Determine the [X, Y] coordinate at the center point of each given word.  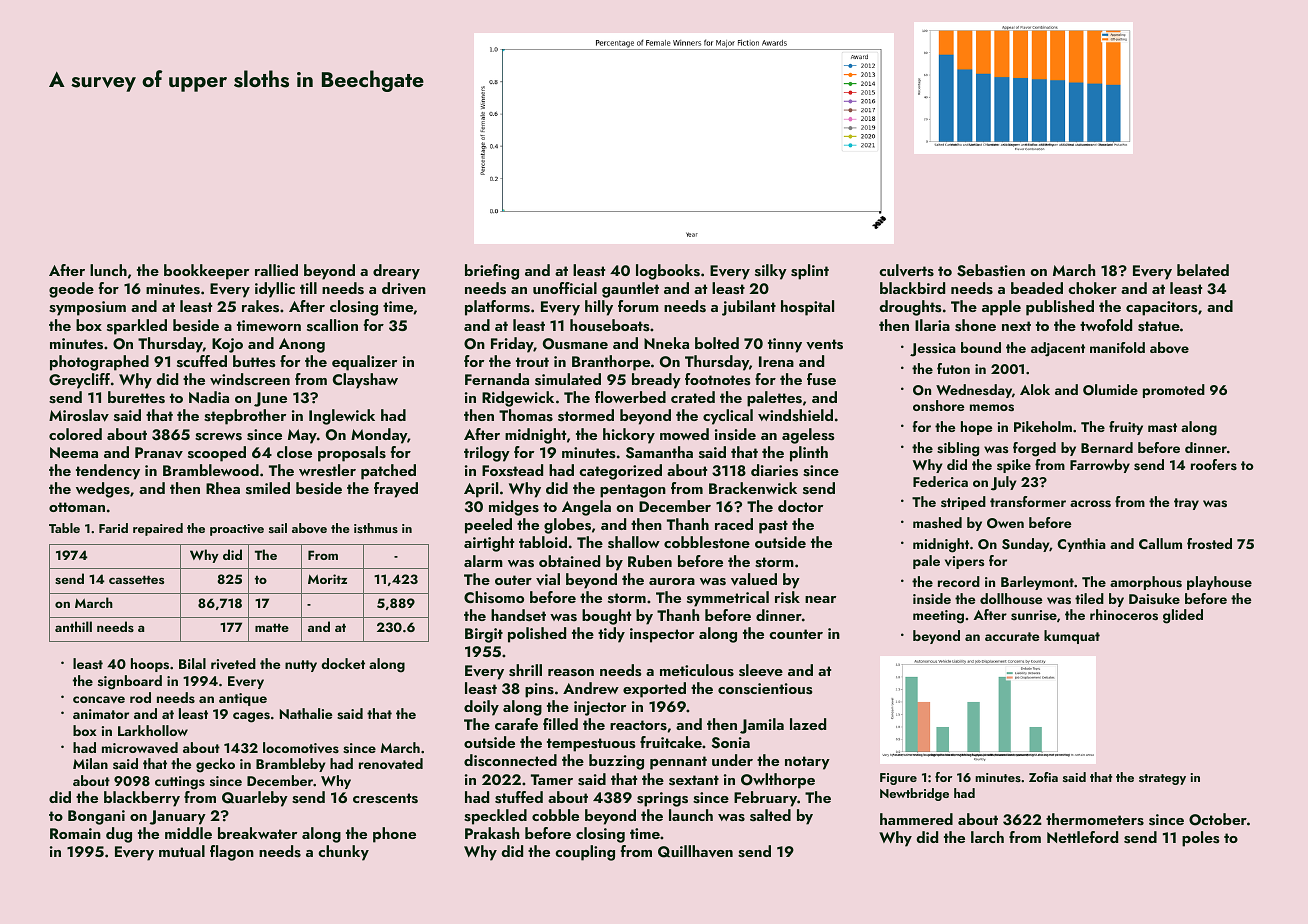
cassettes [136, 579]
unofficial [565, 288]
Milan [90, 763]
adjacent [1058, 349]
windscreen [250, 379]
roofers [1214, 464]
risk [787, 597]
